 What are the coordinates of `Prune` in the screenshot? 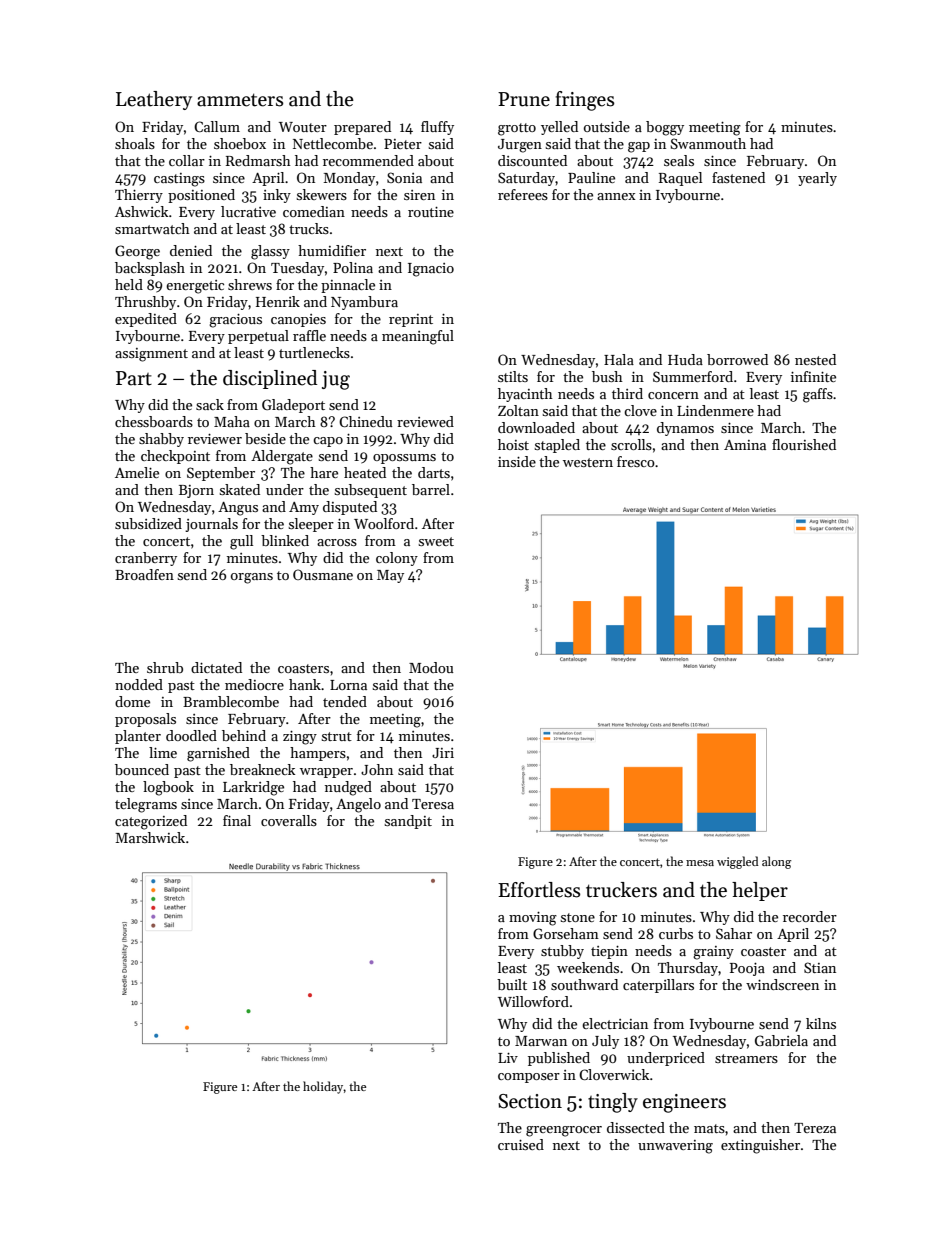 It's located at (524, 99).
